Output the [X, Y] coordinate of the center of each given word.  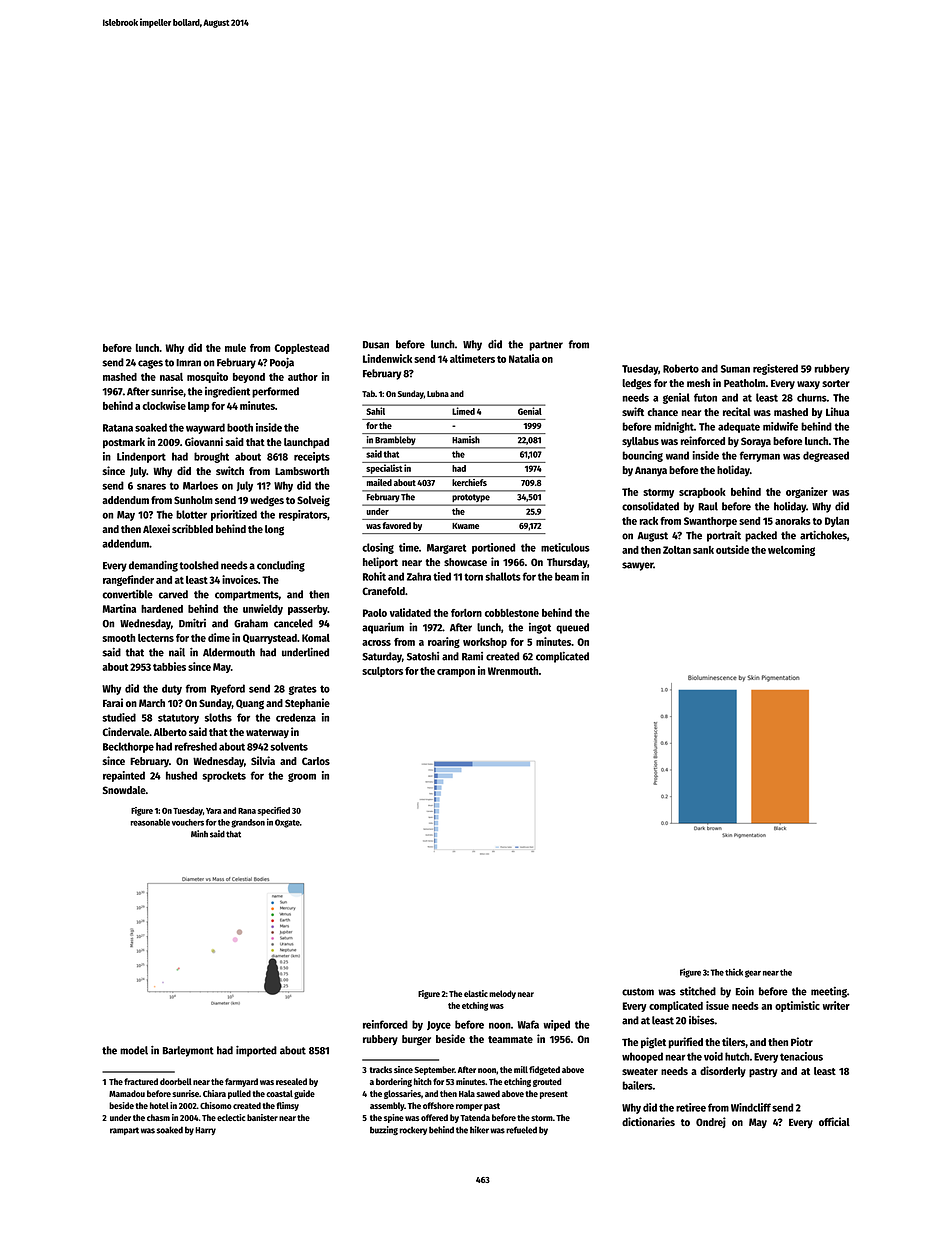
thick [734, 972]
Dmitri [192, 623]
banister [262, 1117]
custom [638, 992]
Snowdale [124, 790]
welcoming [791, 550]
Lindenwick [387, 358]
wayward [205, 428]
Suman [735, 369]
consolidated [650, 506]
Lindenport [141, 457]
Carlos [316, 761]
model [134, 1050]
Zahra [419, 576]
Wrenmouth [513, 671]
